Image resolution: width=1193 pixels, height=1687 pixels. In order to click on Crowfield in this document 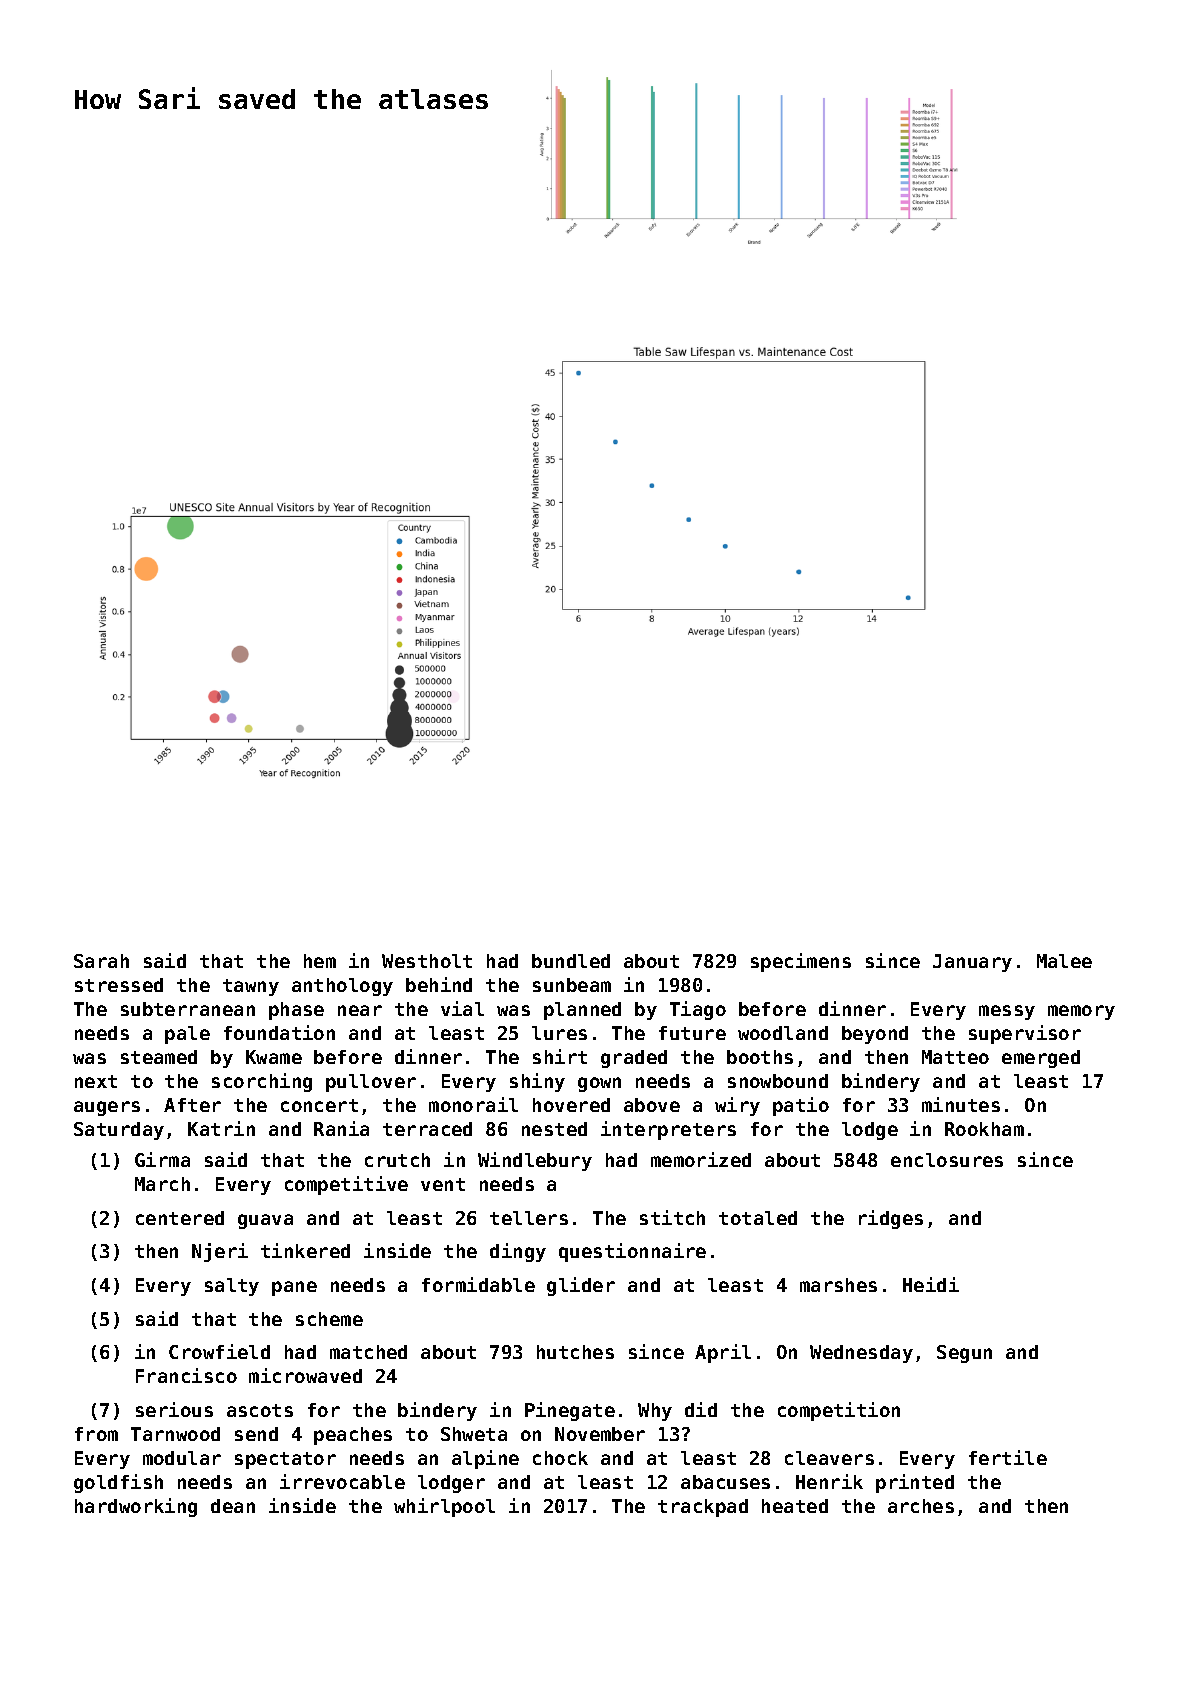, I will do `click(219, 1351)`.
